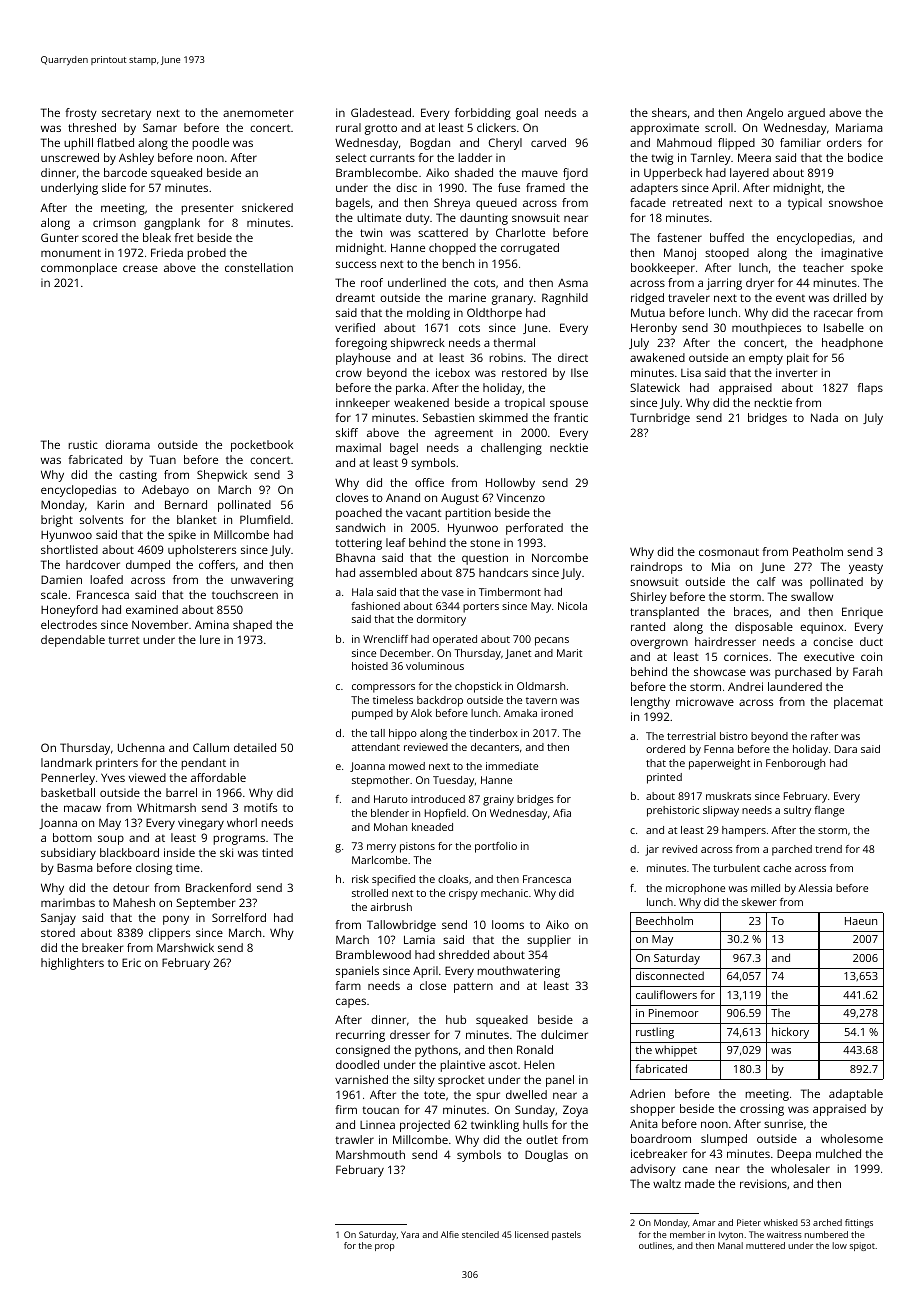  What do you see at coordinates (265, 519) in the page?
I see `Plumfield` at bounding box center [265, 519].
